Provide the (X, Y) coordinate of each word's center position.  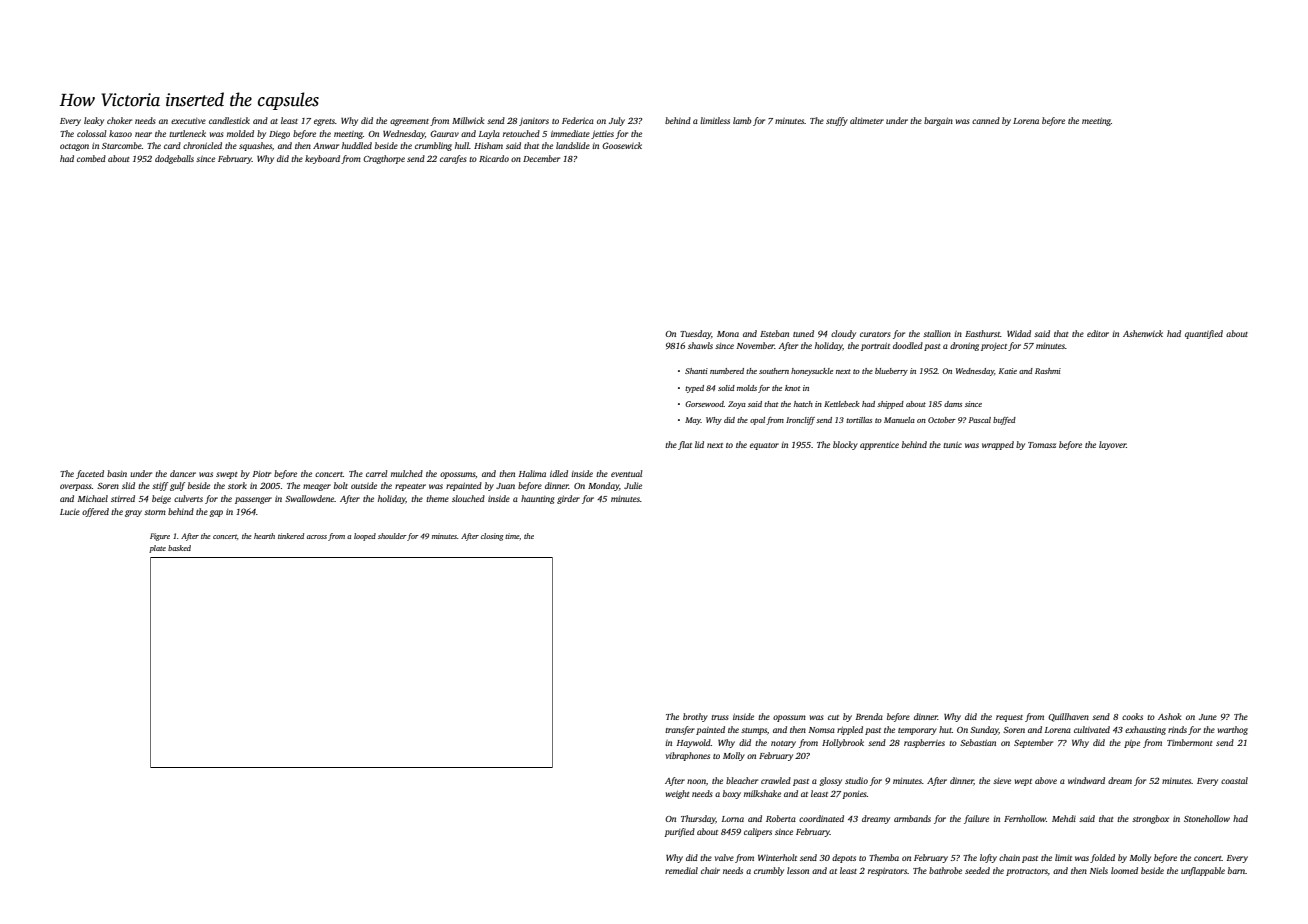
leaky (94, 121)
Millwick (468, 120)
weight (677, 794)
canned (986, 120)
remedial (681, 870)
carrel (376, 473)
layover (1112, 445)
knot (793, 388)
